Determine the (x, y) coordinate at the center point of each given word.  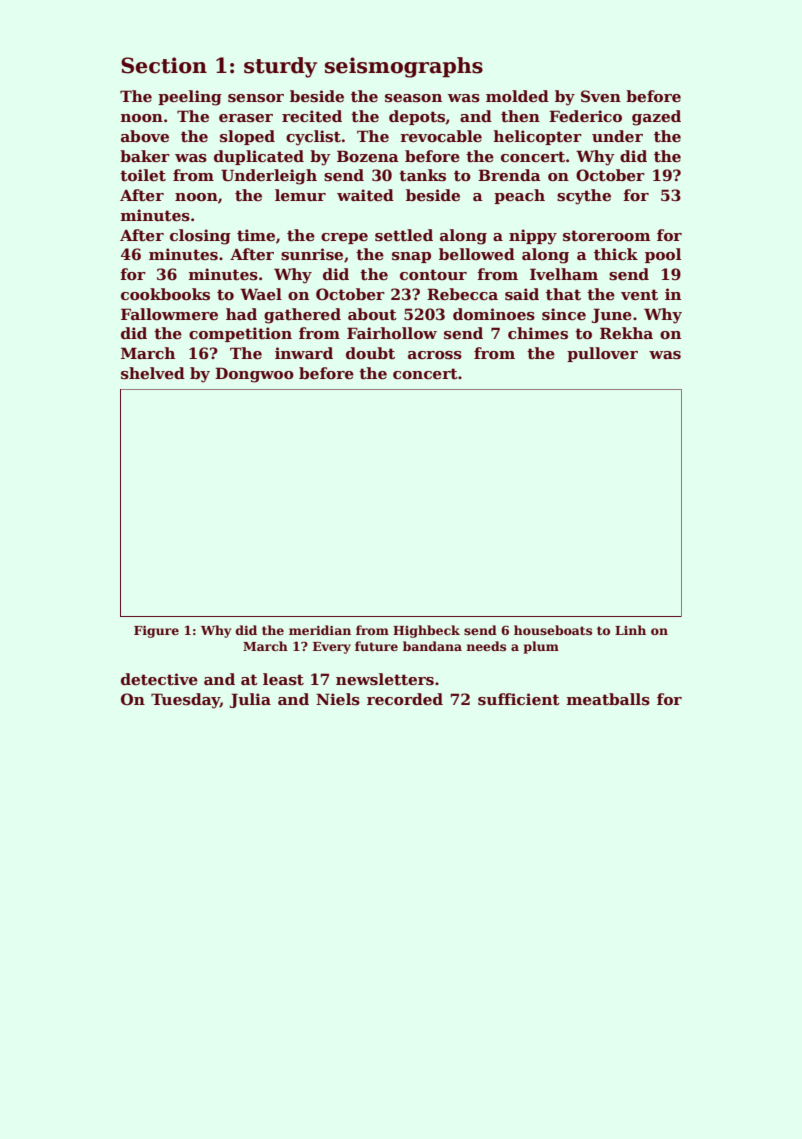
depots (417, 117)
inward (304, 353)
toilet (143, 175)
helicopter (538, 137)
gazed (656, 118)
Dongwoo (254, 375)
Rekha (626, 333)
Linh (630, 630)
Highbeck (426, 631)
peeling (190, 98)
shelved (153, 373)
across (435, 355)
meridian (320, 630)
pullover (602, 354)
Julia (250, 700)
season (413, 98)
